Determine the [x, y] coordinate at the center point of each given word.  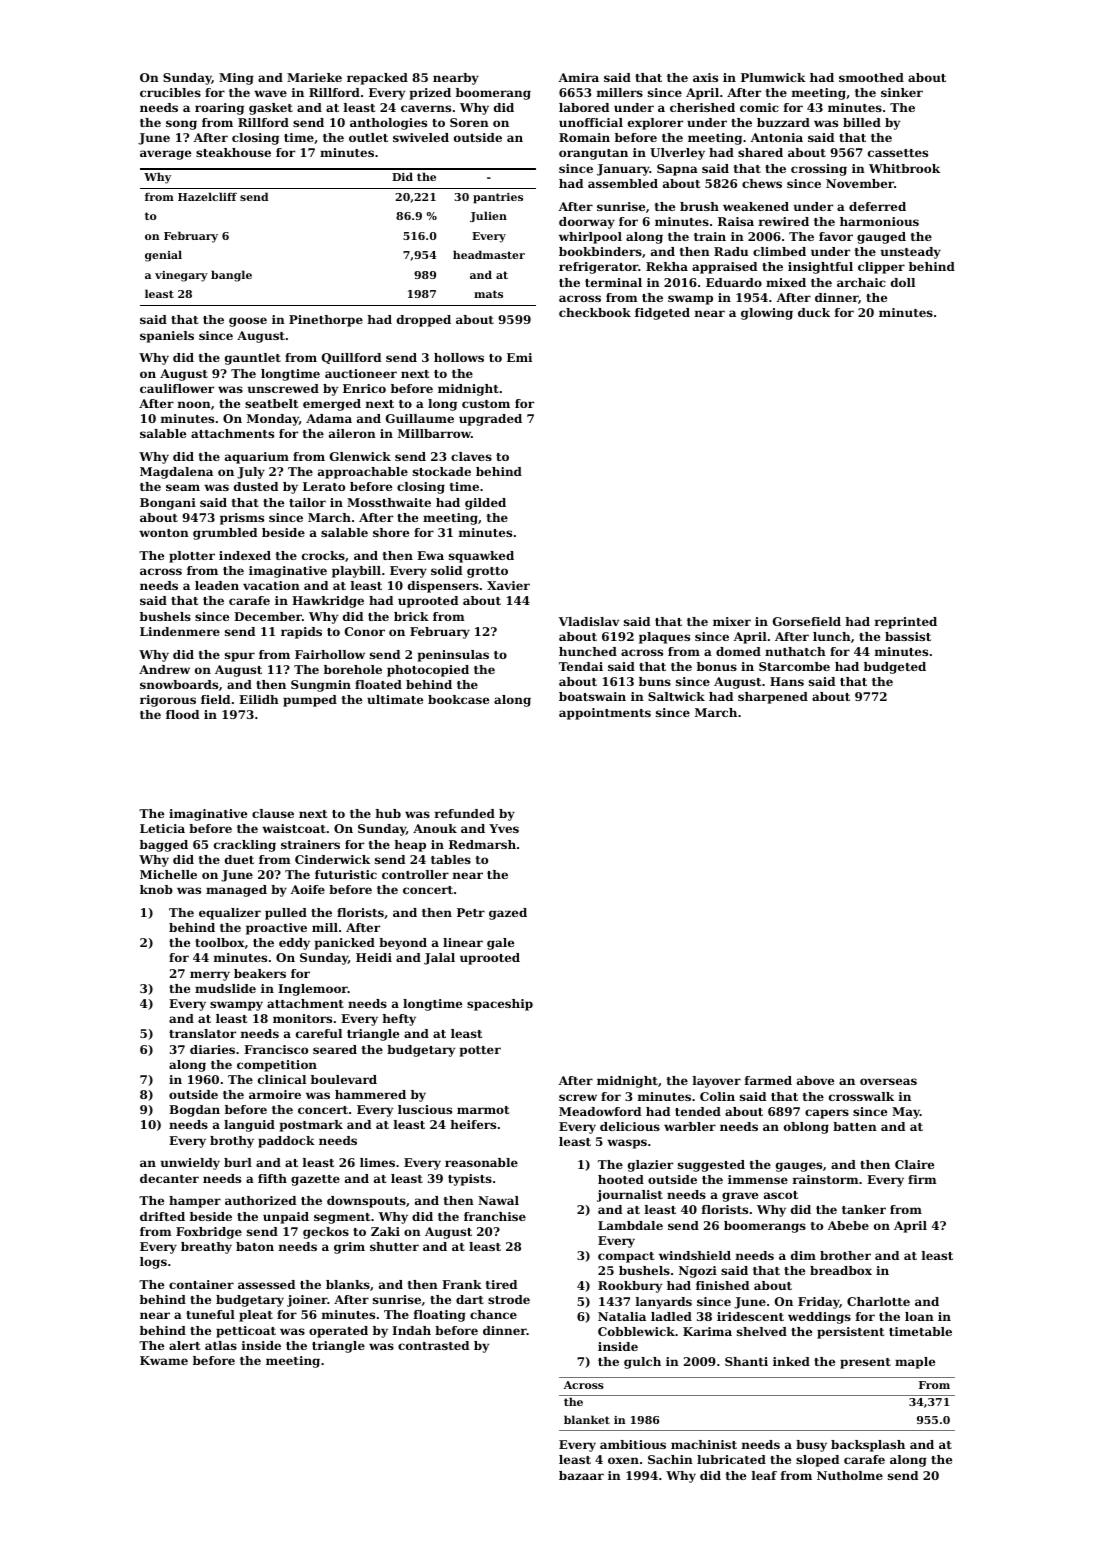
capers [827, 1114]
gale [500, 944]
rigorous [168, 701]
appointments [605, 714]
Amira [579, 77]
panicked [345, 944]
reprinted [906, 623]
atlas [221, 1345]
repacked [377, 79]
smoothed [871, 77]
